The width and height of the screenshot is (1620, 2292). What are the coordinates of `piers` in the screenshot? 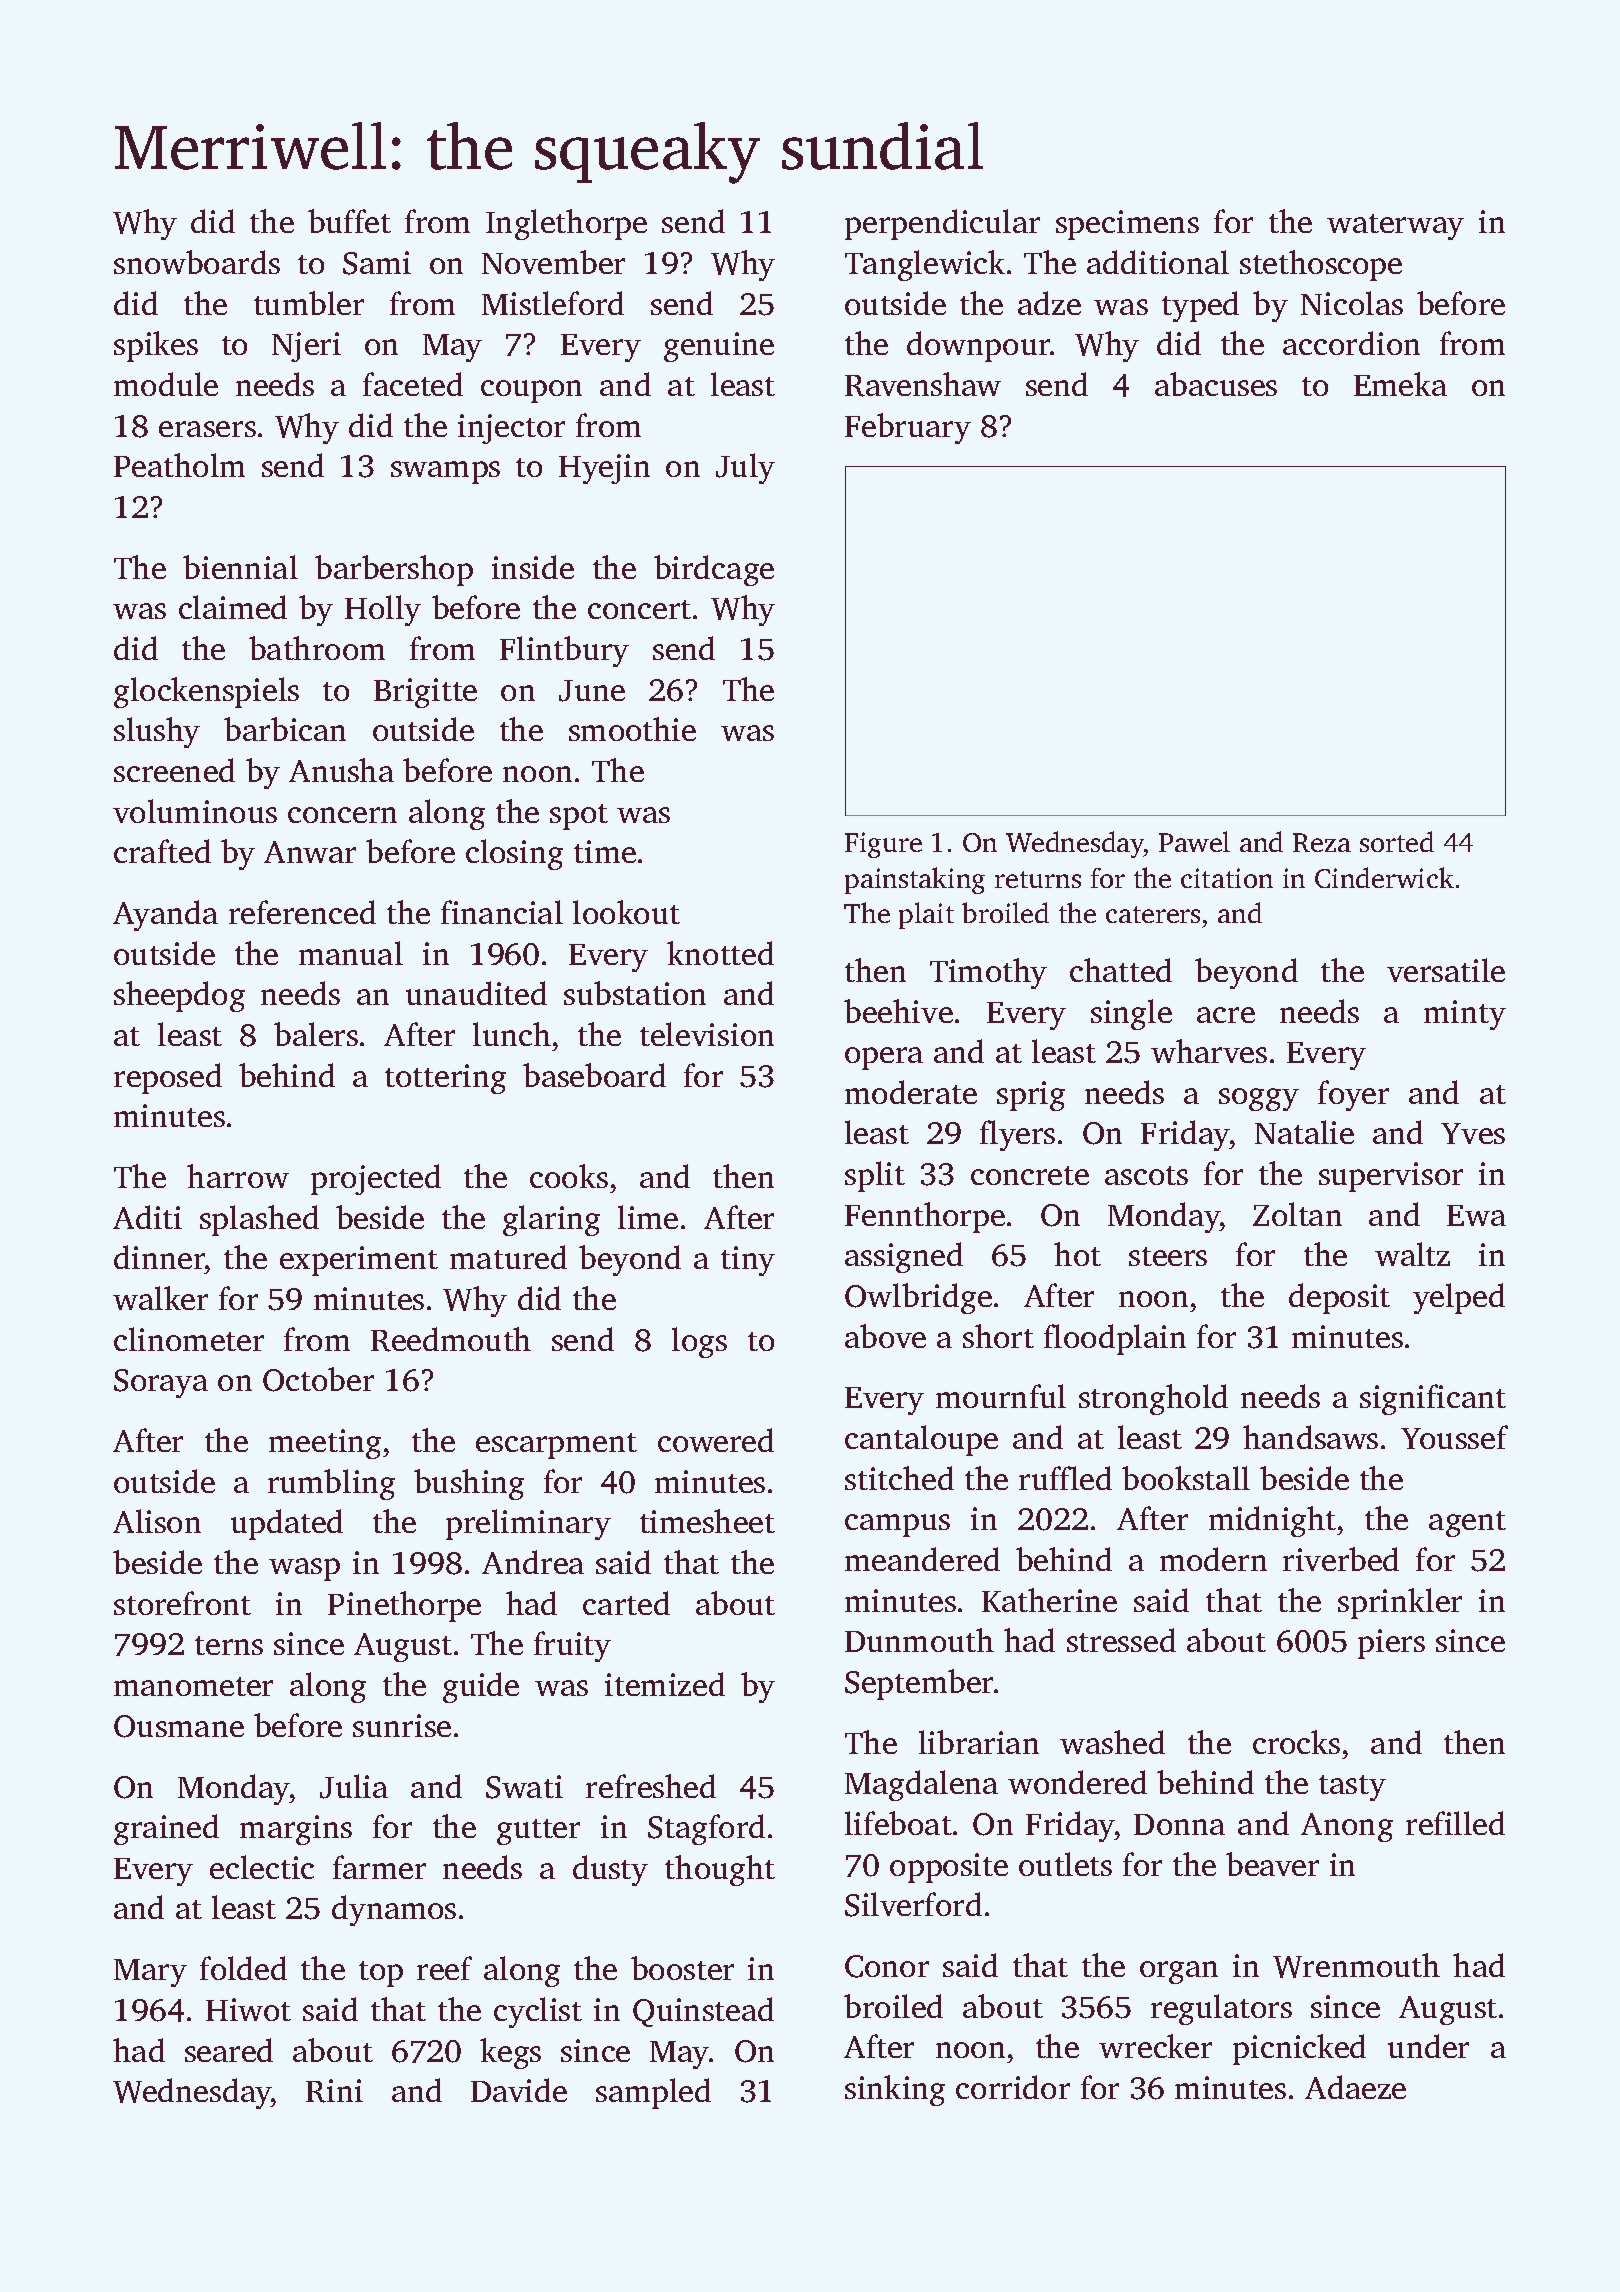 It's located at (1391, 1644).
